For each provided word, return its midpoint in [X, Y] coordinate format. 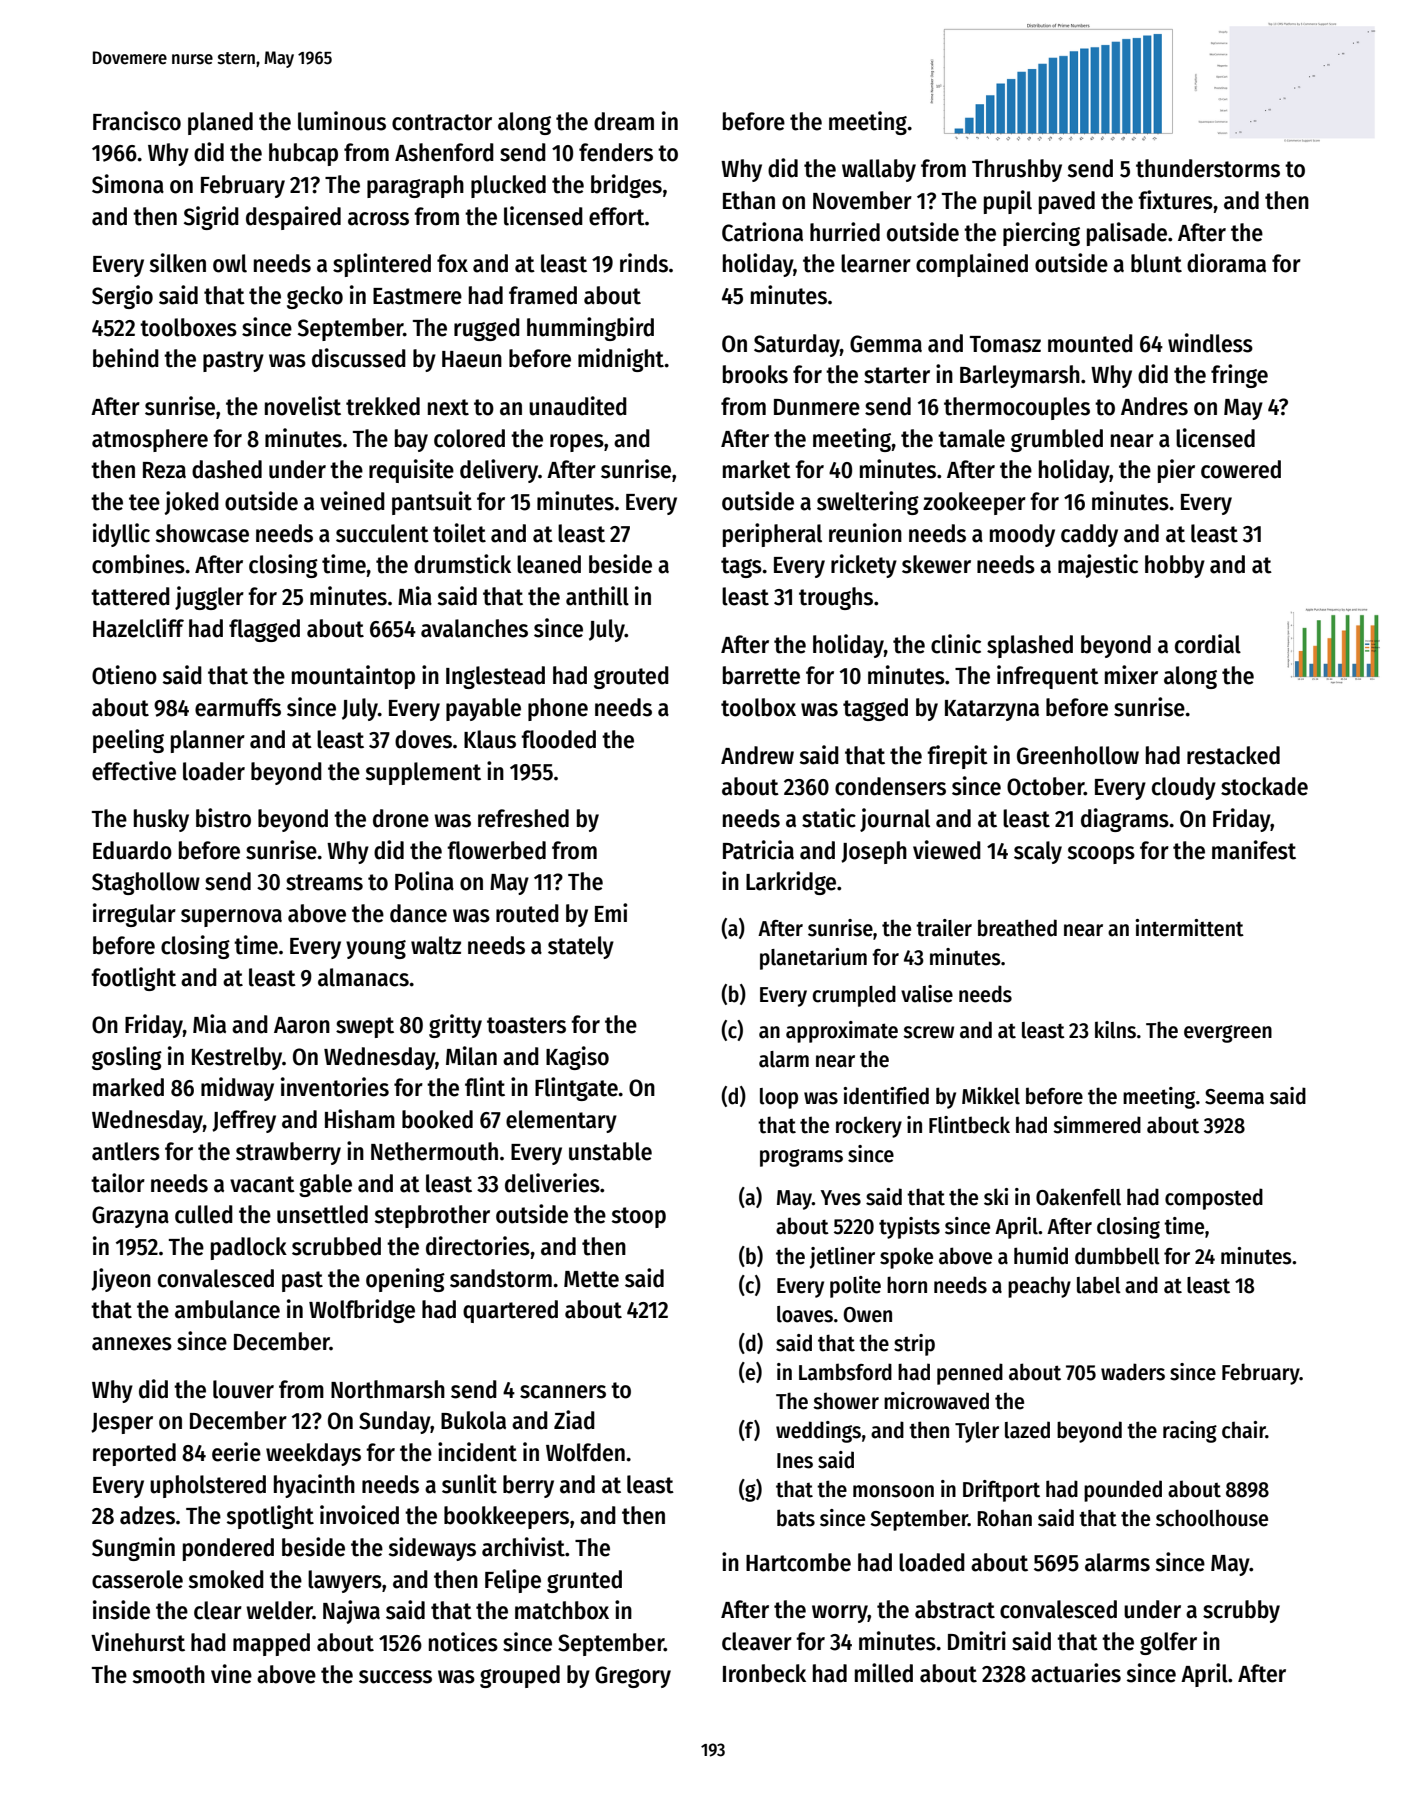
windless [1210, 343]
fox [452, 263]
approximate [842, 1032]
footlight [133, 979]
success [395, 1677]
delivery [499, 471]
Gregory [633, 1677]
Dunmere [817, 407]
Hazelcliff [138, 628]
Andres [1154, 406]
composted [1214, 1199]
